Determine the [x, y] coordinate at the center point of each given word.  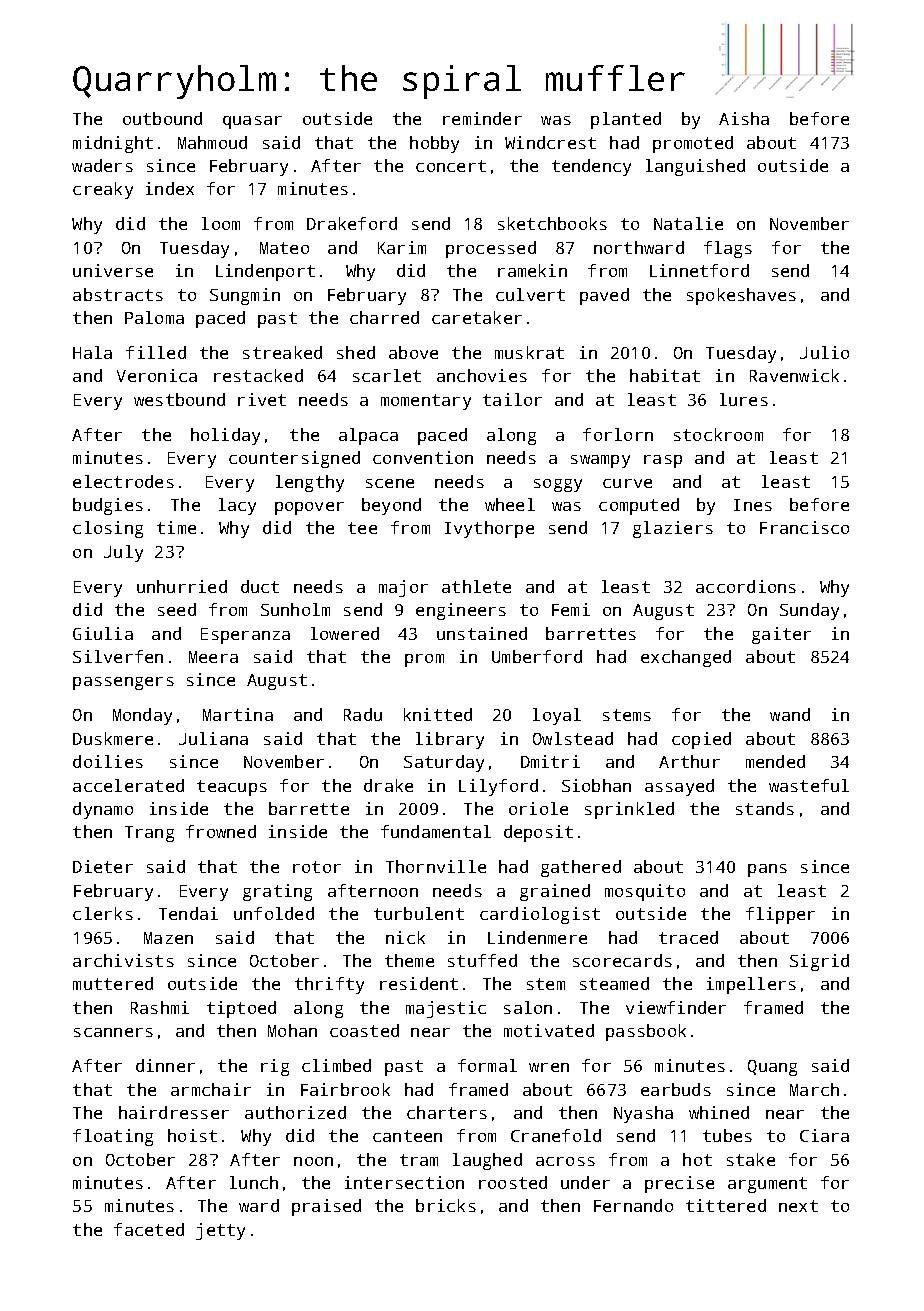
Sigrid [819, 962]
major [403, 588]
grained [555, 892]
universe [113, 270]
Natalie [688, 223]
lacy [237, 506]
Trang [149, 834]
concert [451, 166]
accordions [746, 586]
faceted [149, 1229]
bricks [446, 1205]
